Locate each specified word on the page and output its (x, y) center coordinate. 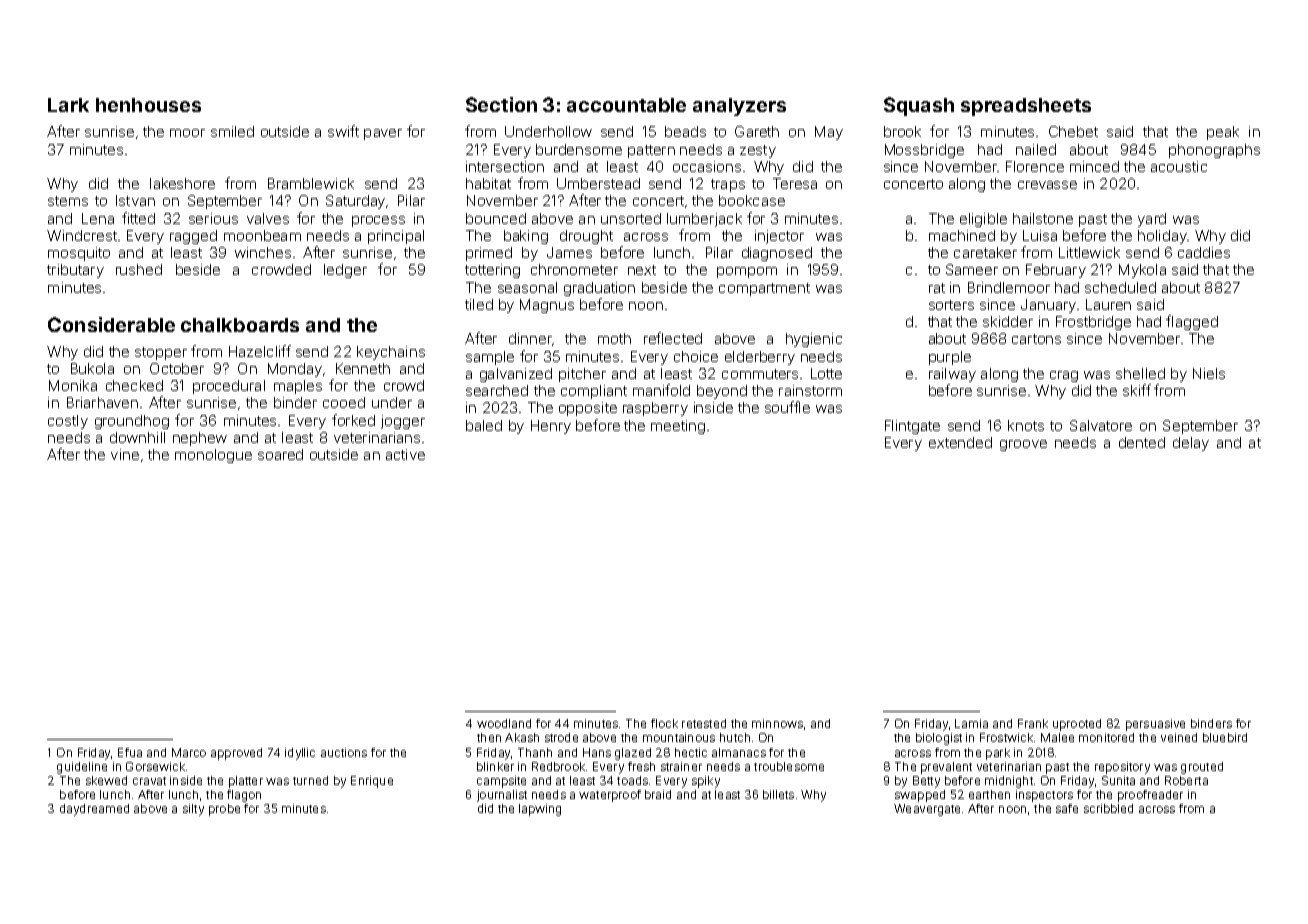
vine (125, 454)
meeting (678, 427)
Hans (597, 752)
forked (353, 420)
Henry (551, 427)
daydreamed (94, 810)
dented (1142, 442)
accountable (626, 105)
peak (1223, 133)
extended (960, 442)
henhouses (148, 105)
